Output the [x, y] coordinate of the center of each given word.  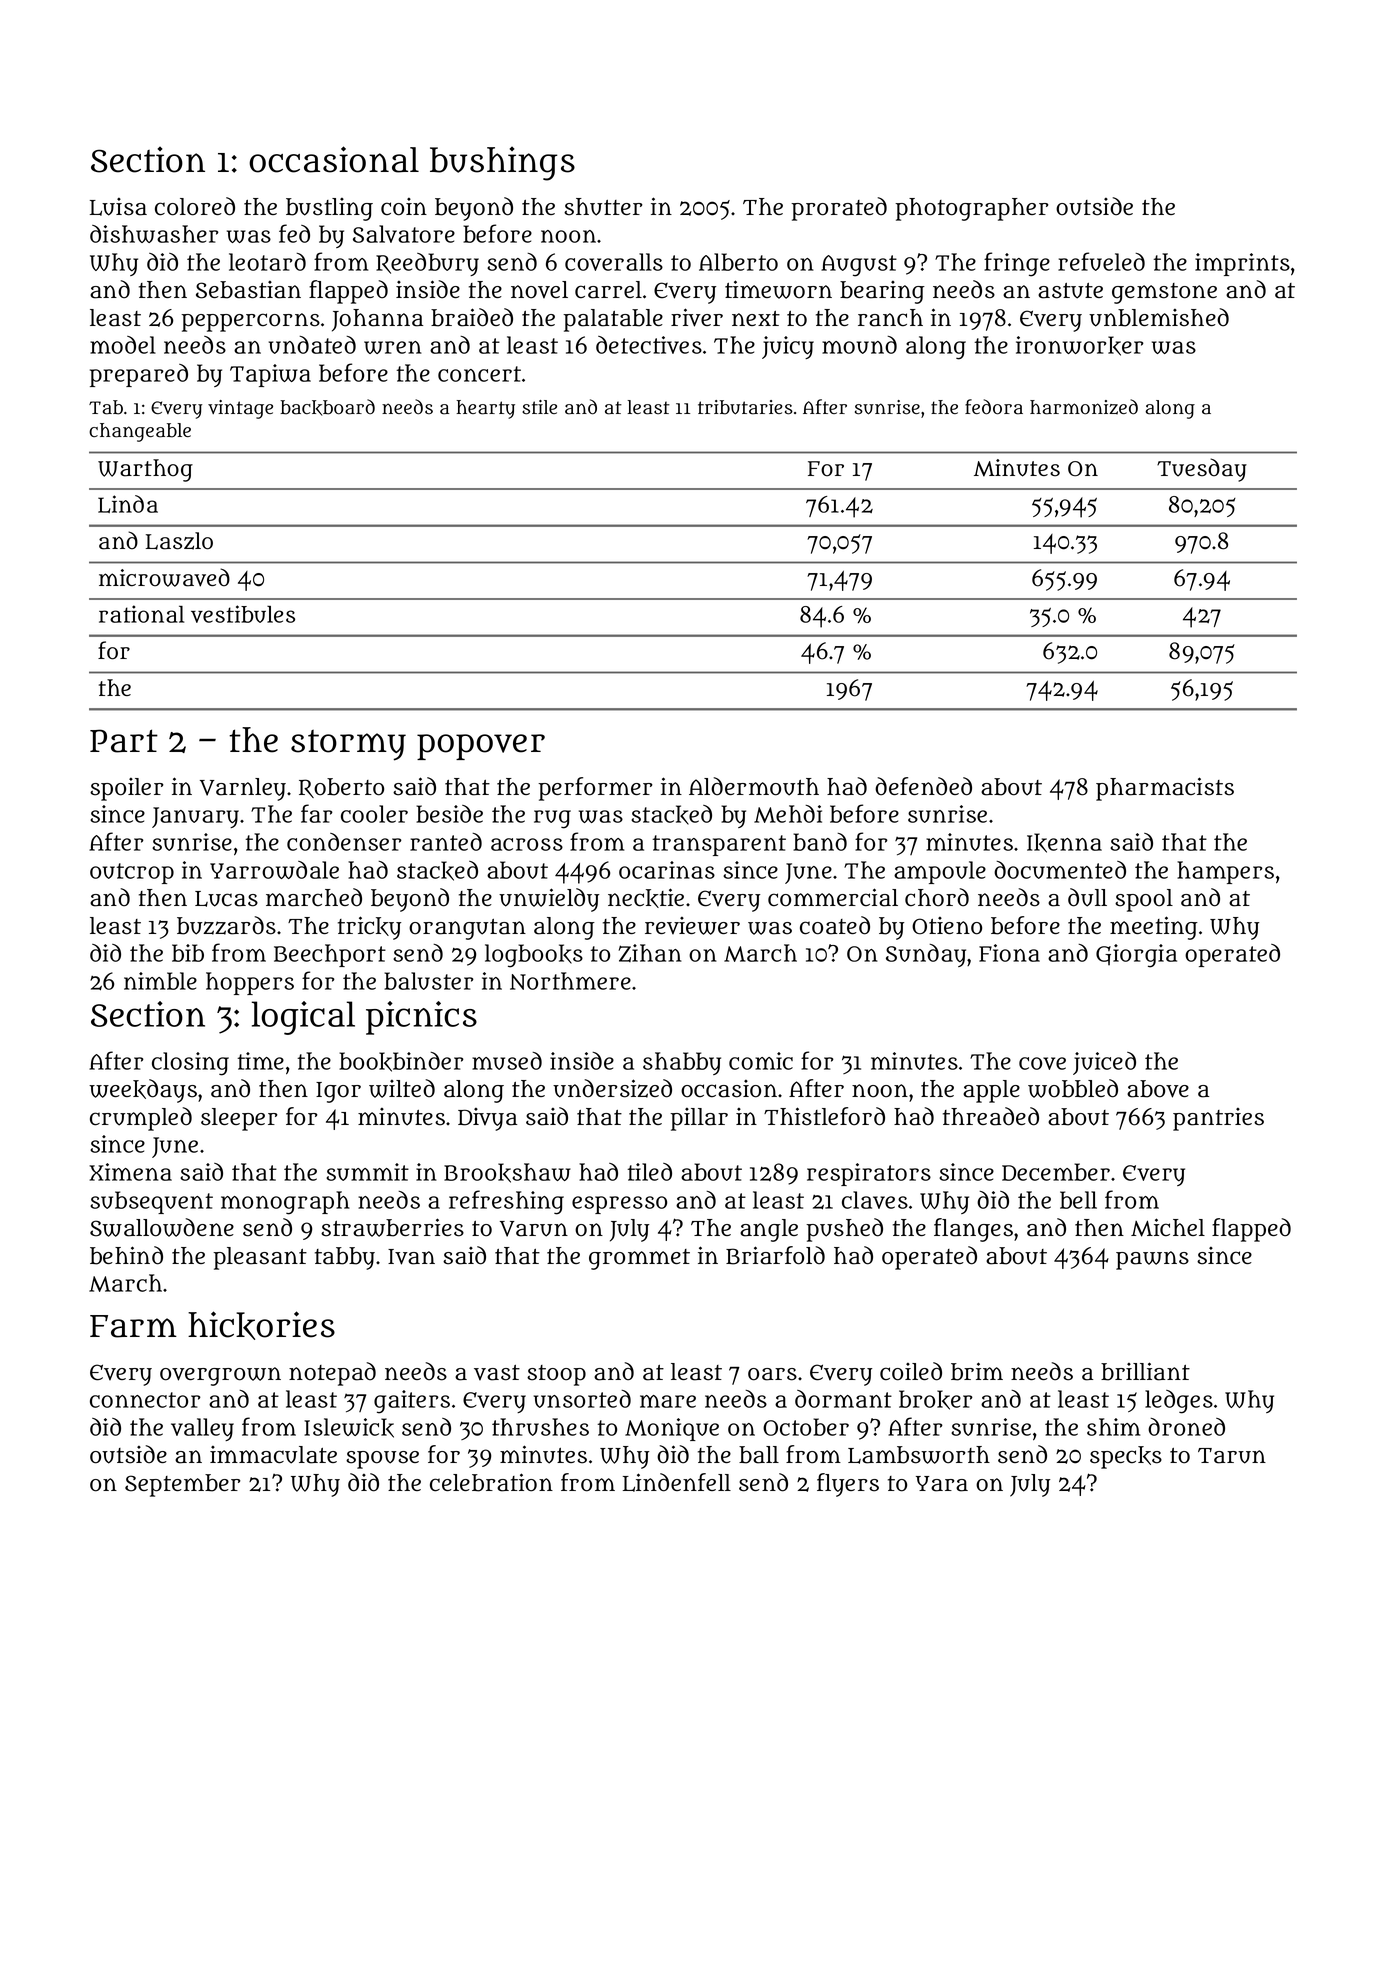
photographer [971, 209]
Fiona [1009, 953]
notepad [332, 1374]
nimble [160, 981]
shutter [603, 207]
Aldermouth [754, 786]
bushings [502, 163]
